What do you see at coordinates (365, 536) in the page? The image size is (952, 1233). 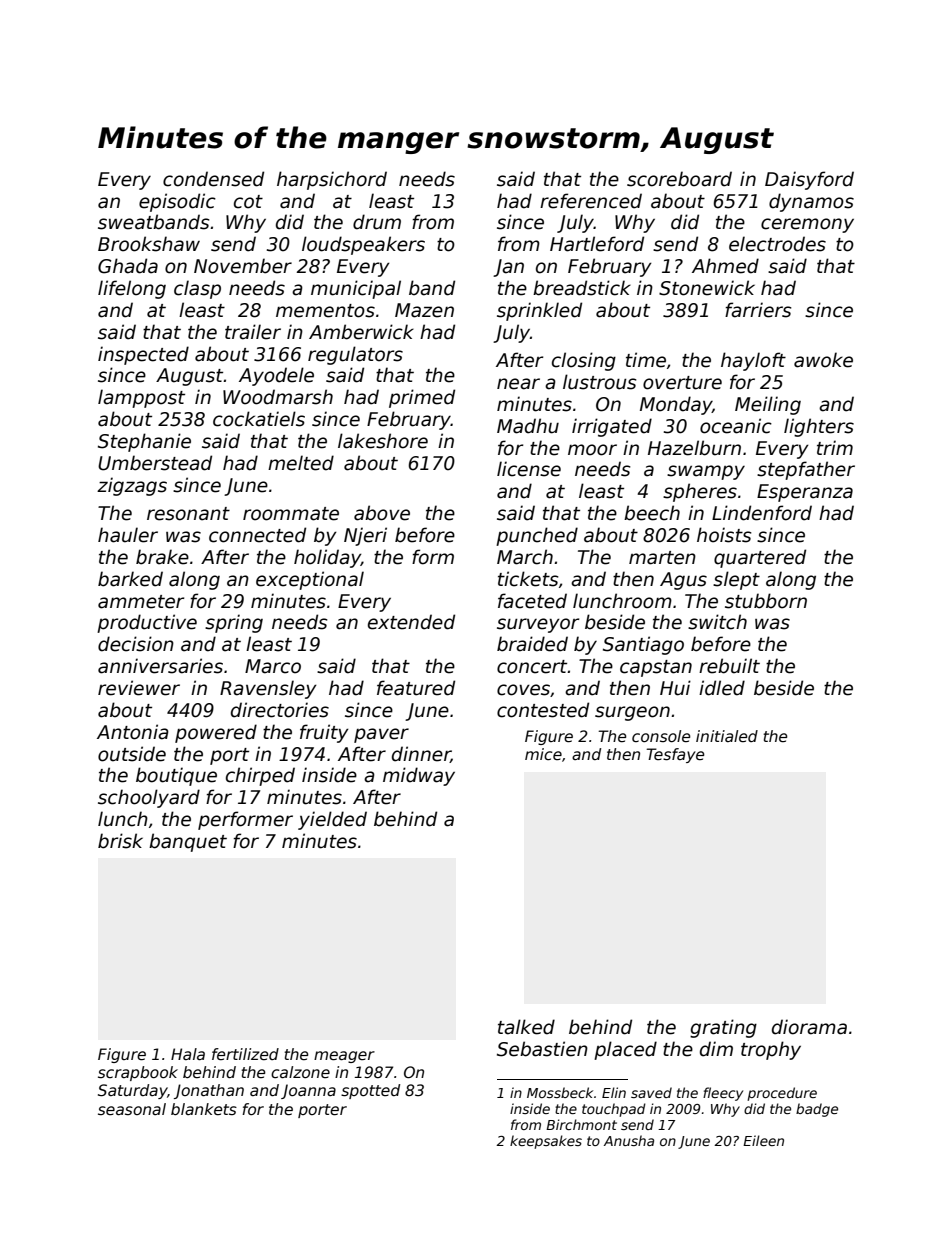 I see `Njeri` at bounding box center [365, 536].
